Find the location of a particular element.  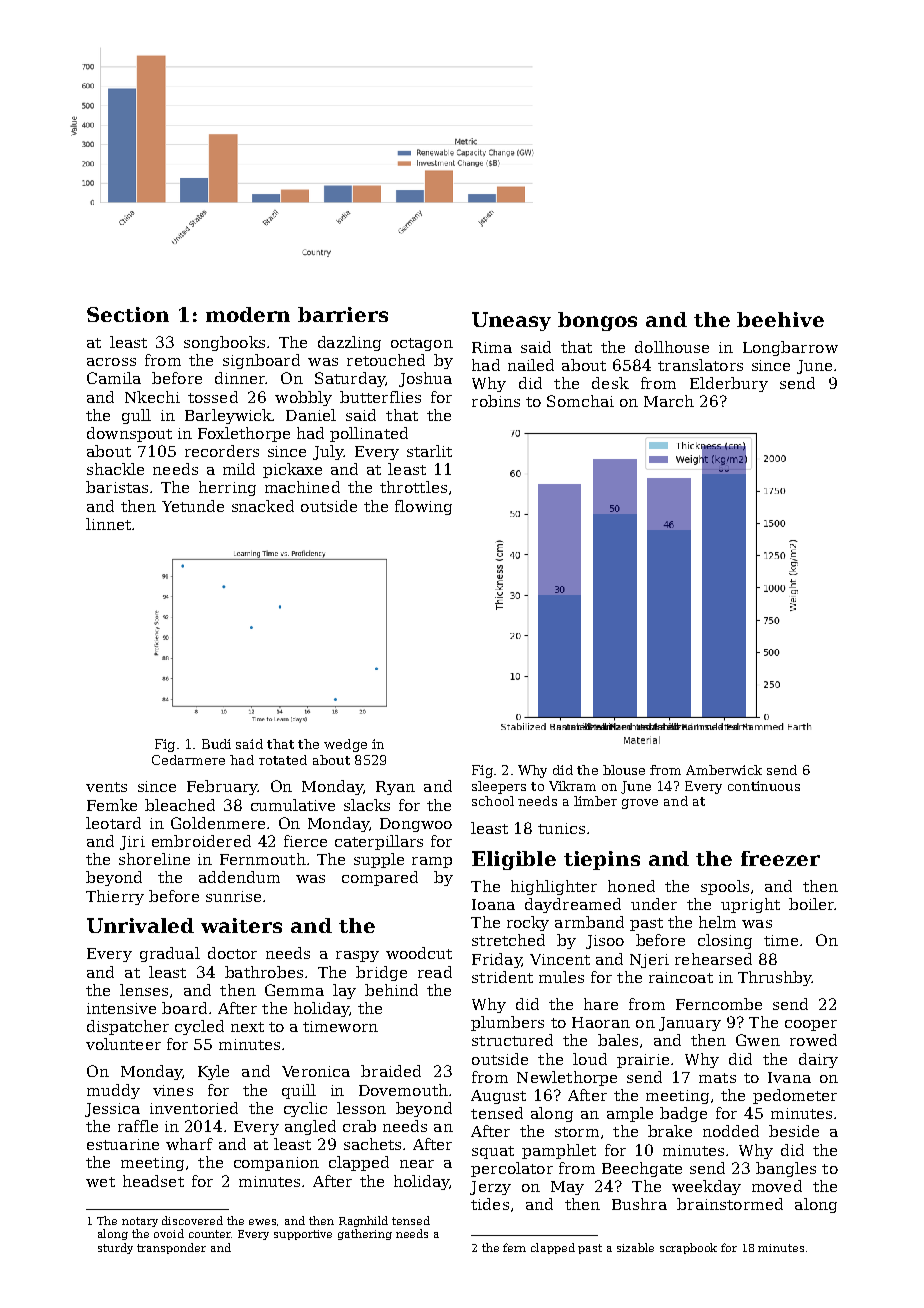

Unrivaled is located at coordinates (140, 925).
